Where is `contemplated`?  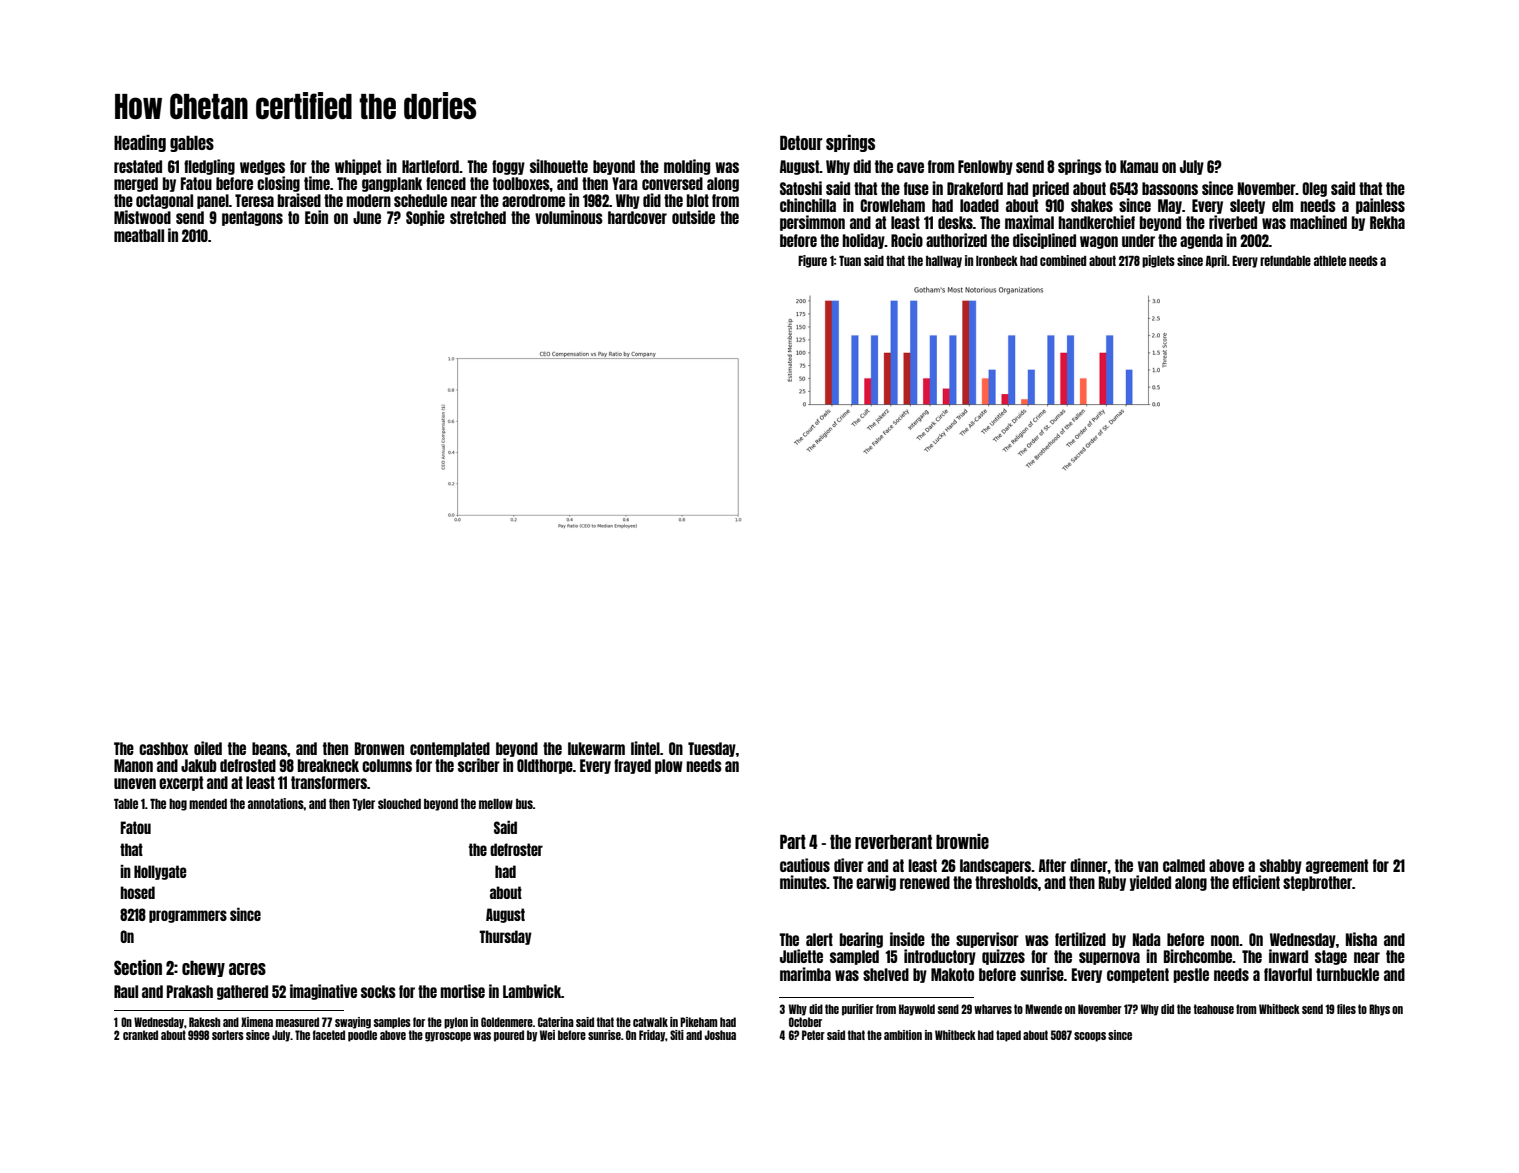
contemplated is located at coordinates (450, 749).
